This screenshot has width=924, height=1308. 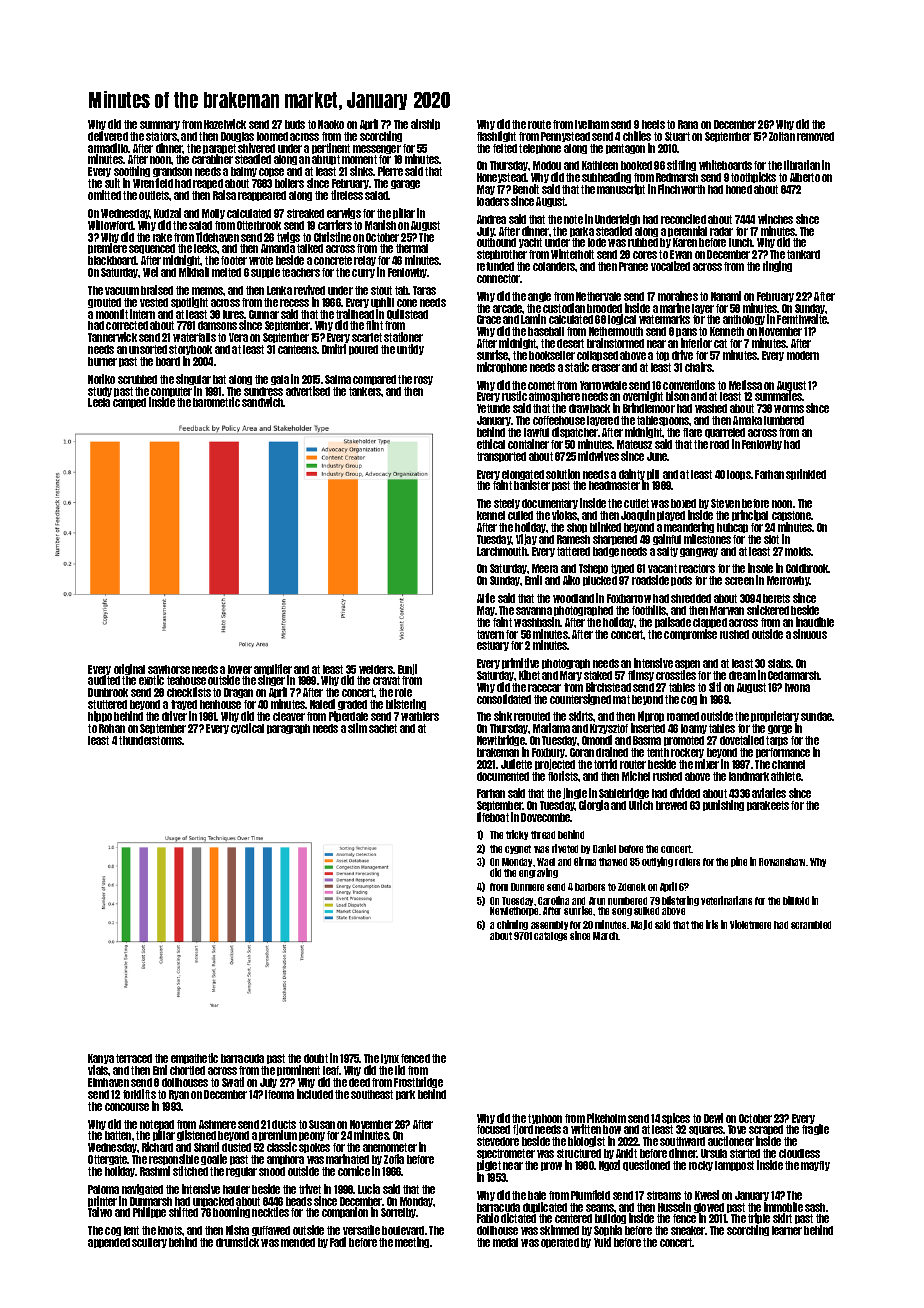 I want to click on garage, so click(x=405, y=184).
